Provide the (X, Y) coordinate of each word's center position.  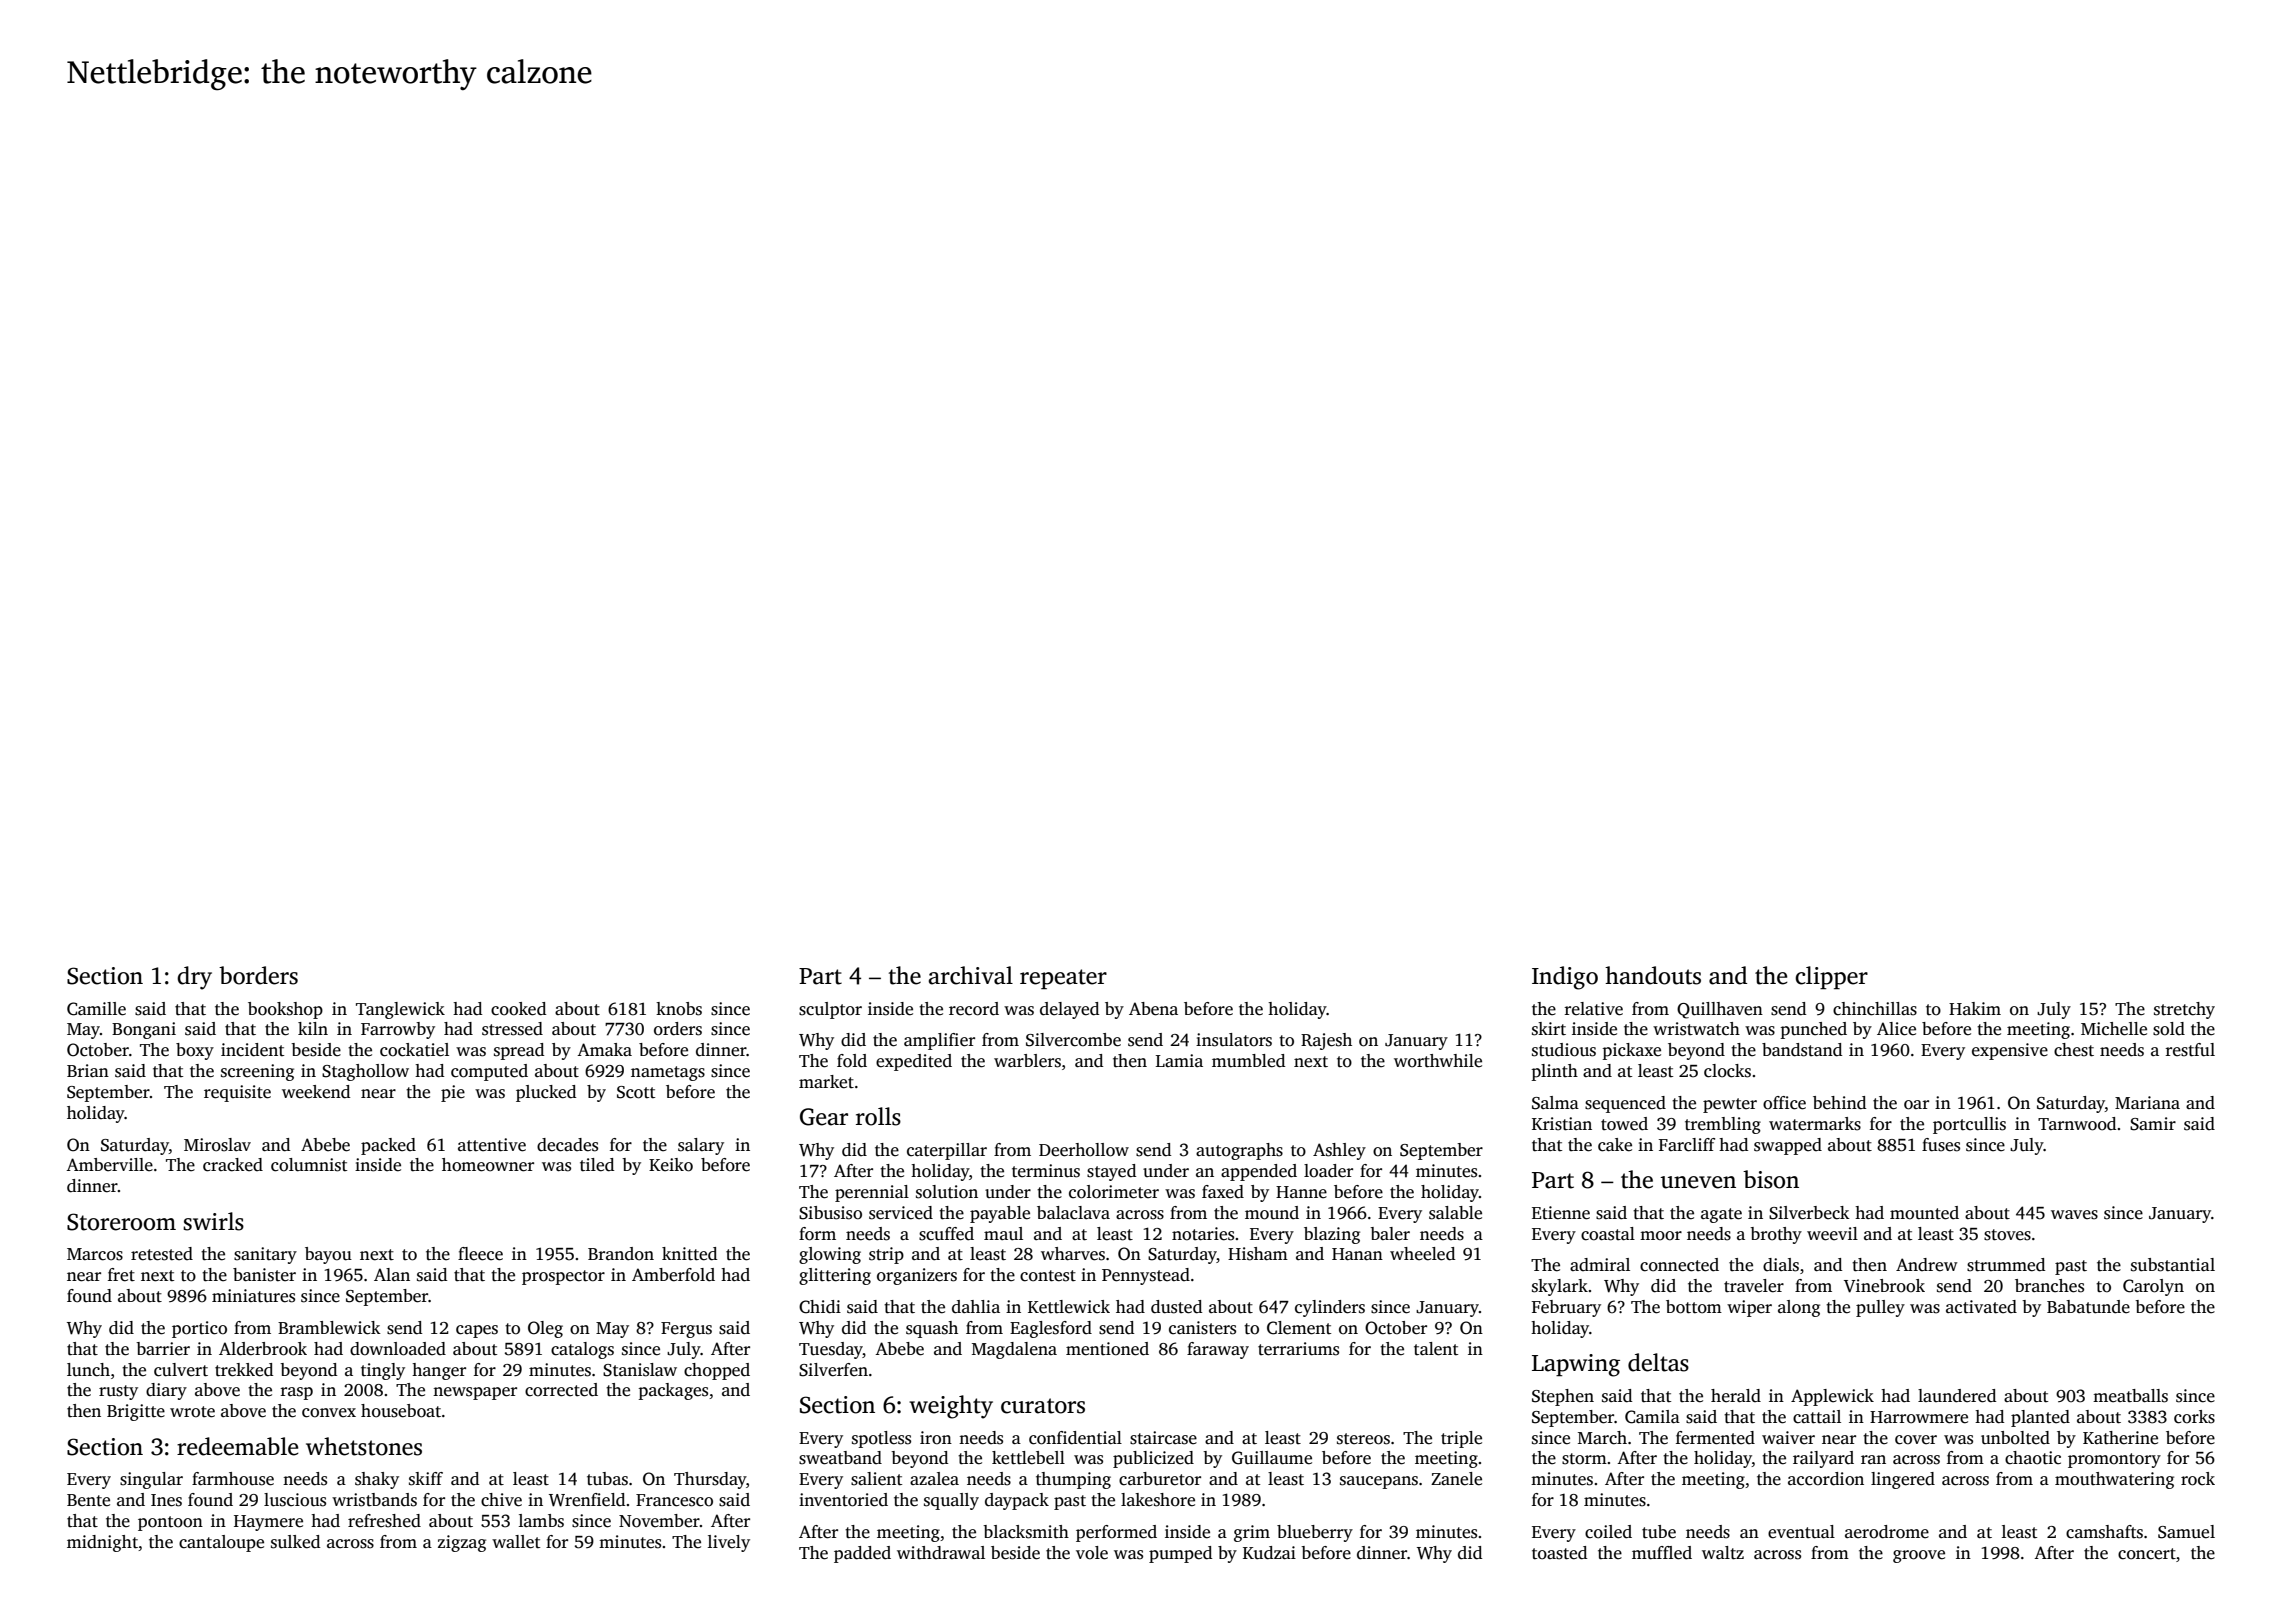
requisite (237, 1093)
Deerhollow (1084, 1150)
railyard (1823, 1459)
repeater (1063, 979)
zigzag (462, 1543)
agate (1721, 1215)
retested (162, 1254)
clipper (1831, 977)
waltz (1723, 1553)
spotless (881, 1439)
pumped (1180, 1554)
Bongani (144, 1030)
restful (2190, 1050)
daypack (1017, 1501)
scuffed (946, 1234)
